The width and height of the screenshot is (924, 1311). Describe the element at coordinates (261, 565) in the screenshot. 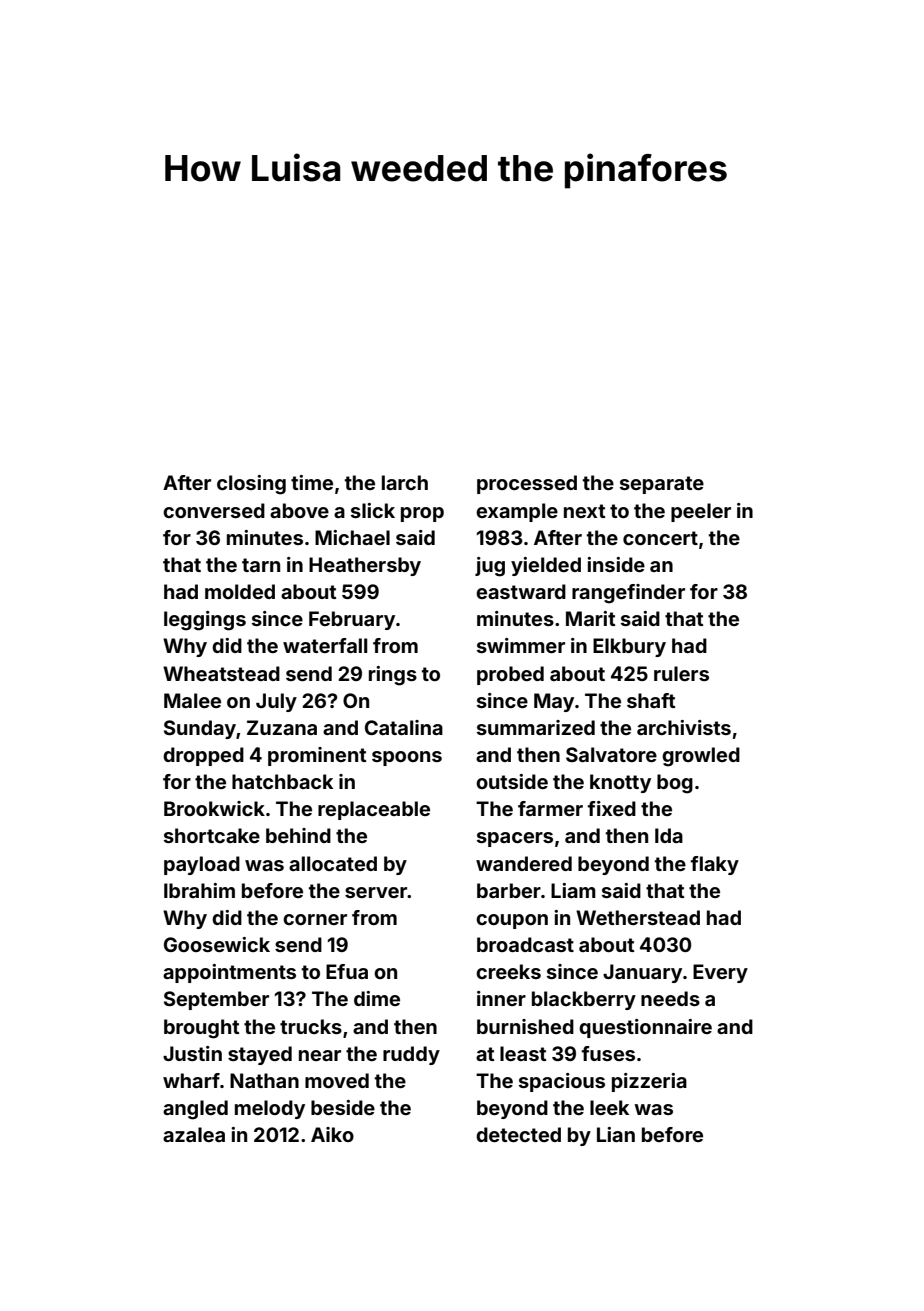

I see `tarn` at that location.
